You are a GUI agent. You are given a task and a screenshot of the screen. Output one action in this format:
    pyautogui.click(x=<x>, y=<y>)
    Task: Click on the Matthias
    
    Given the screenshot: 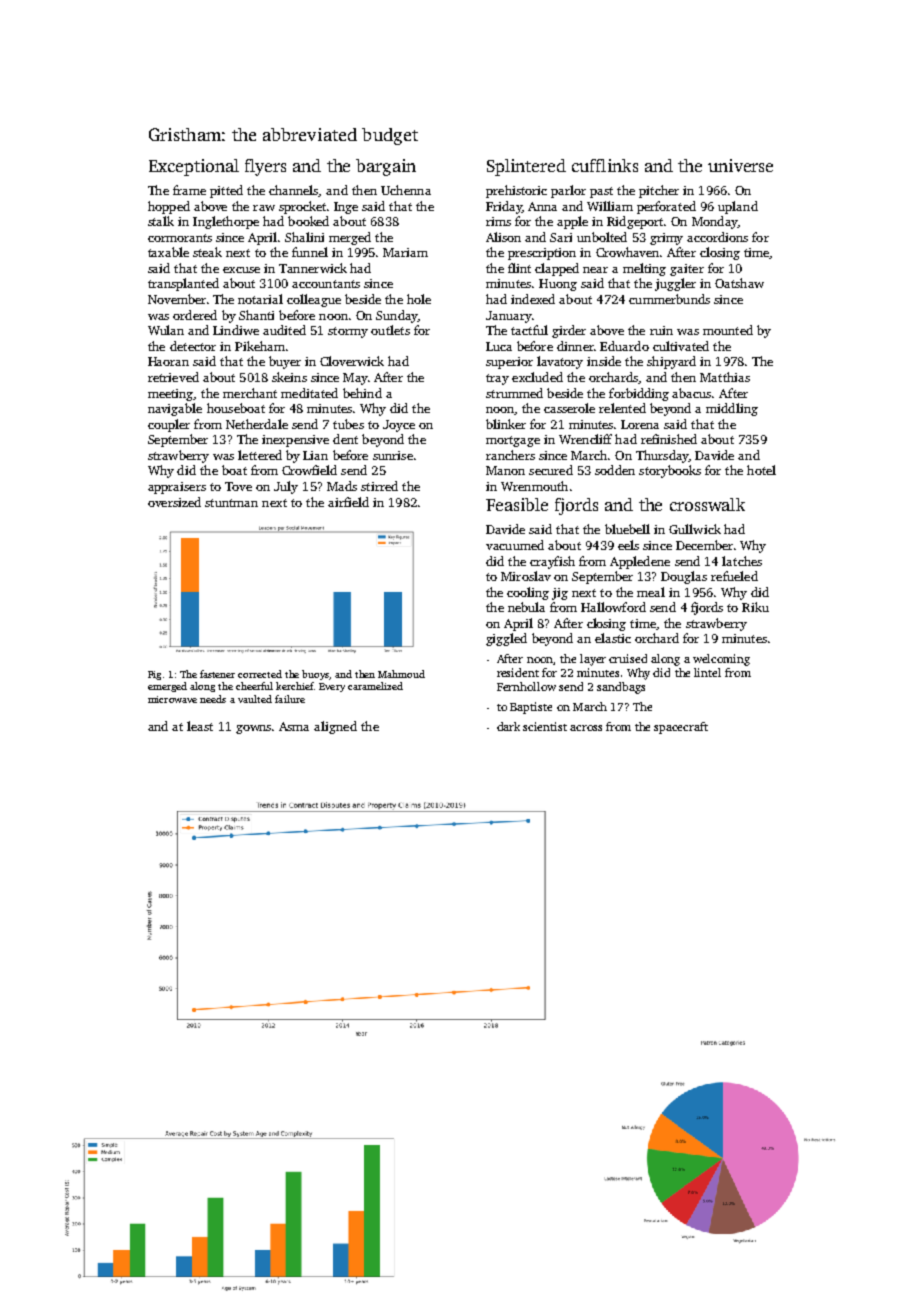 What is the action you would take?
    pyautogui.click(x=725, y=377)
